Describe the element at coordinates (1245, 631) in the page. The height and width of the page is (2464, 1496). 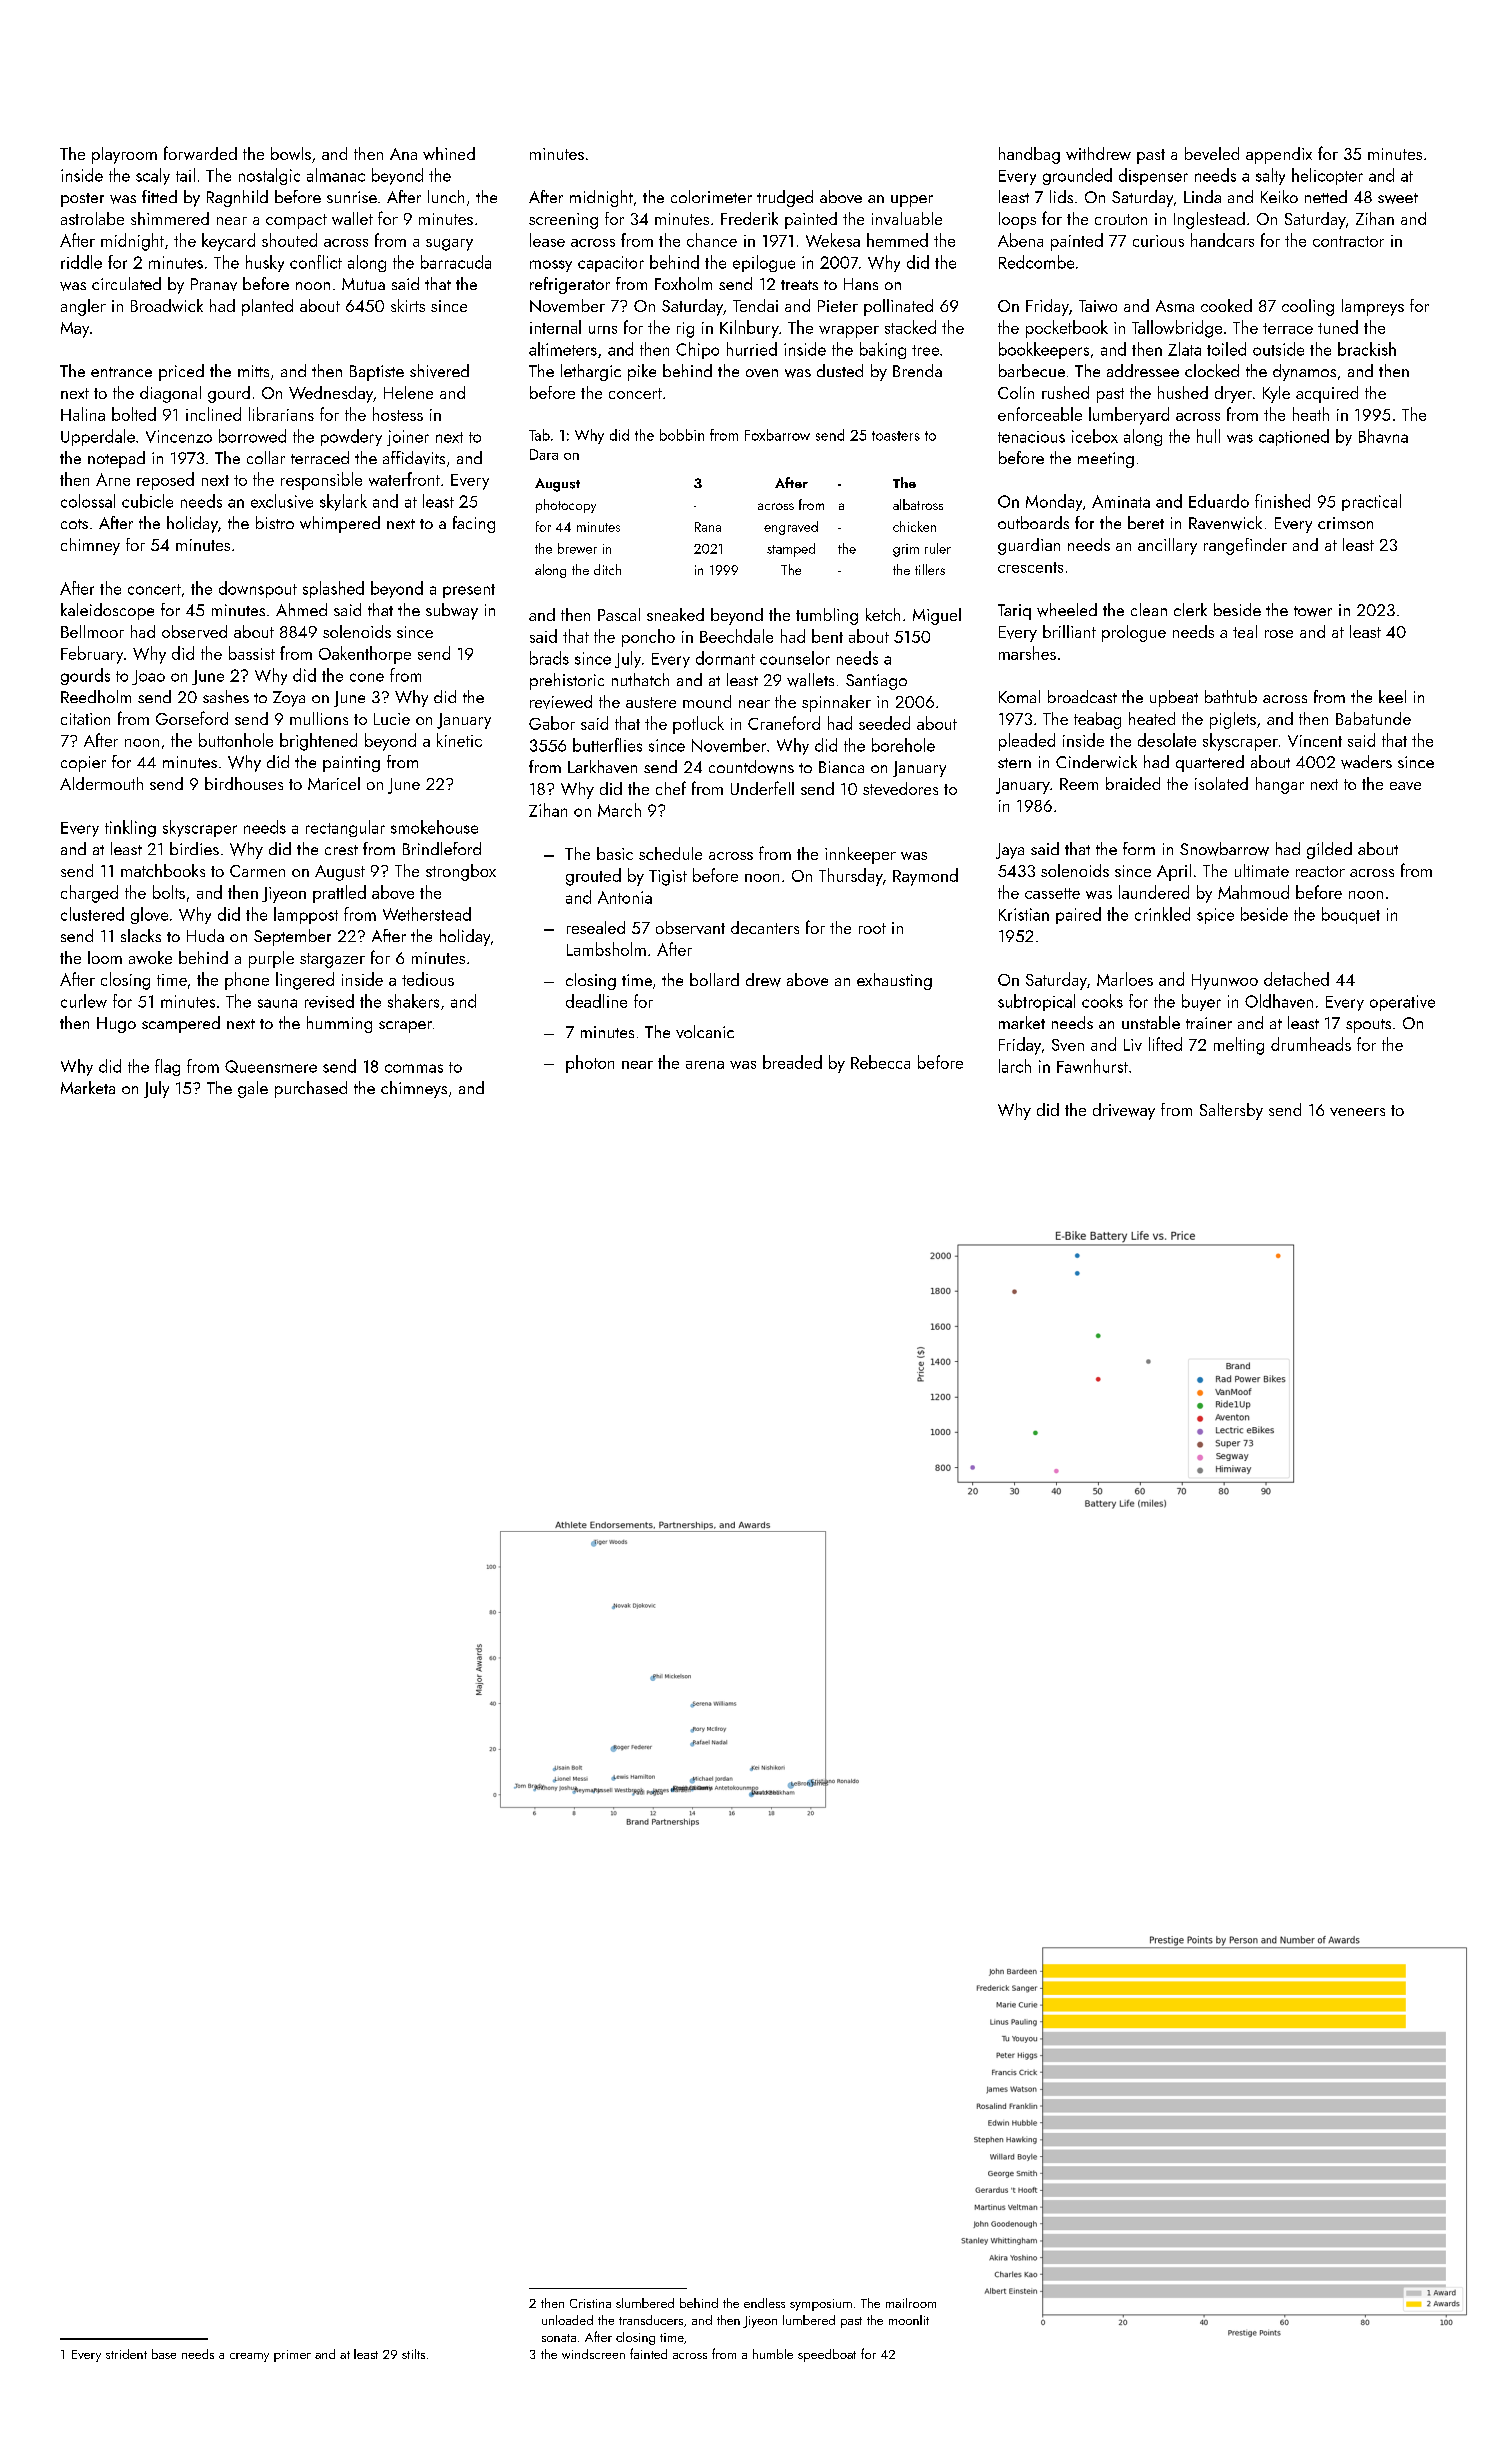
I see `teal` at that location.
